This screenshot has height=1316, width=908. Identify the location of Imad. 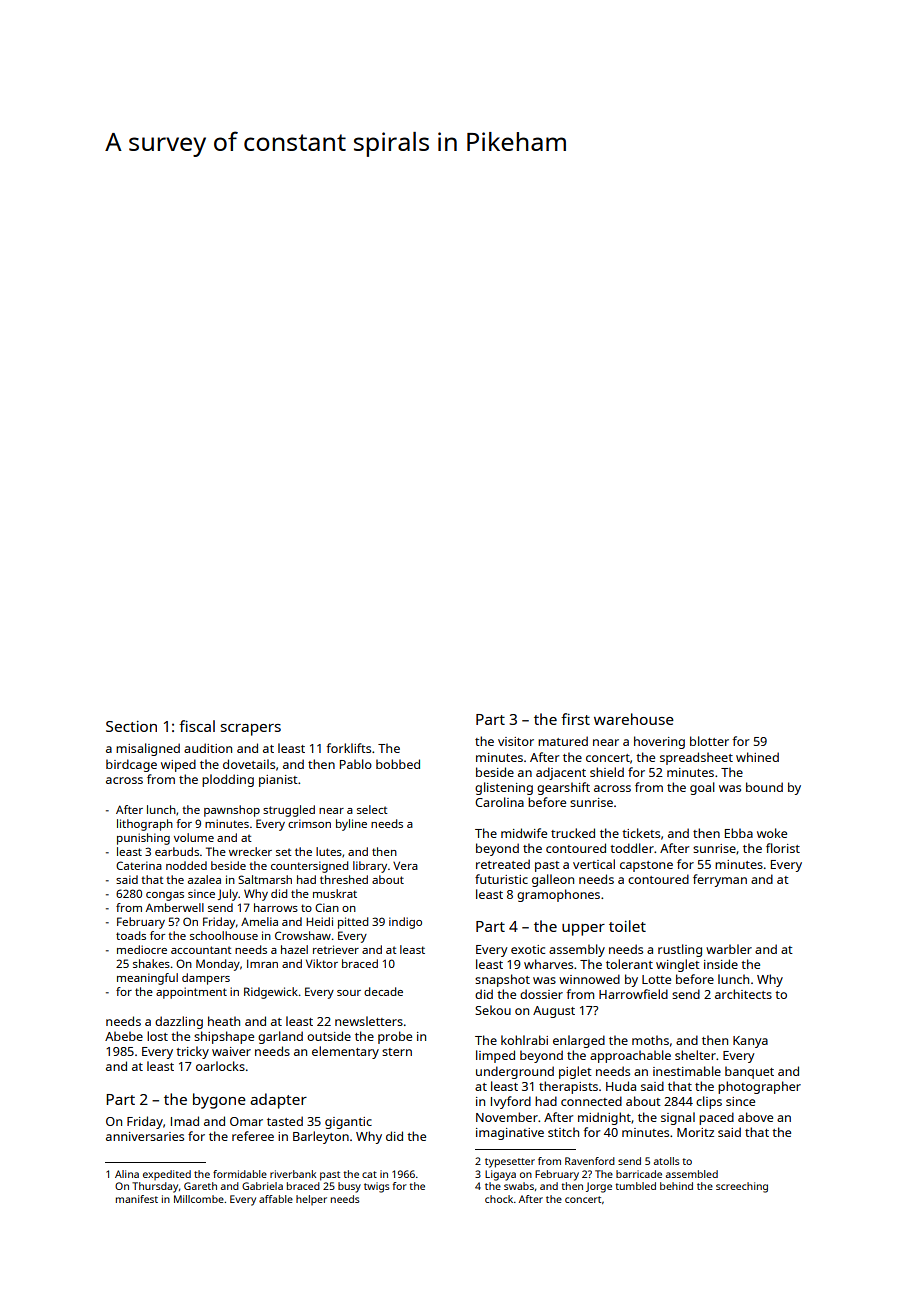
(185, 1121).
